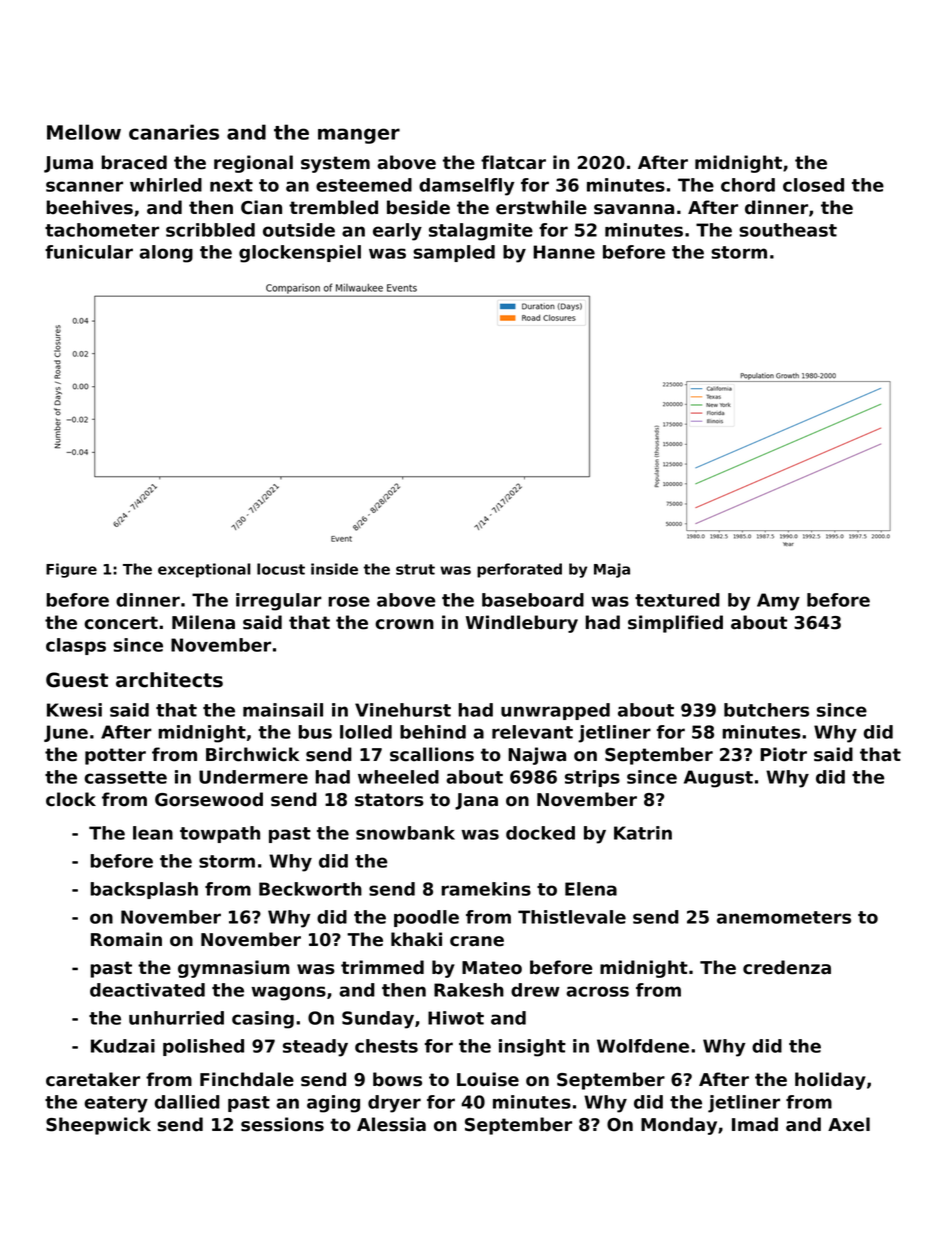 The width and height of the screenshot is (952, 1233). I want to click on Alessia, so click(391, 1124).
